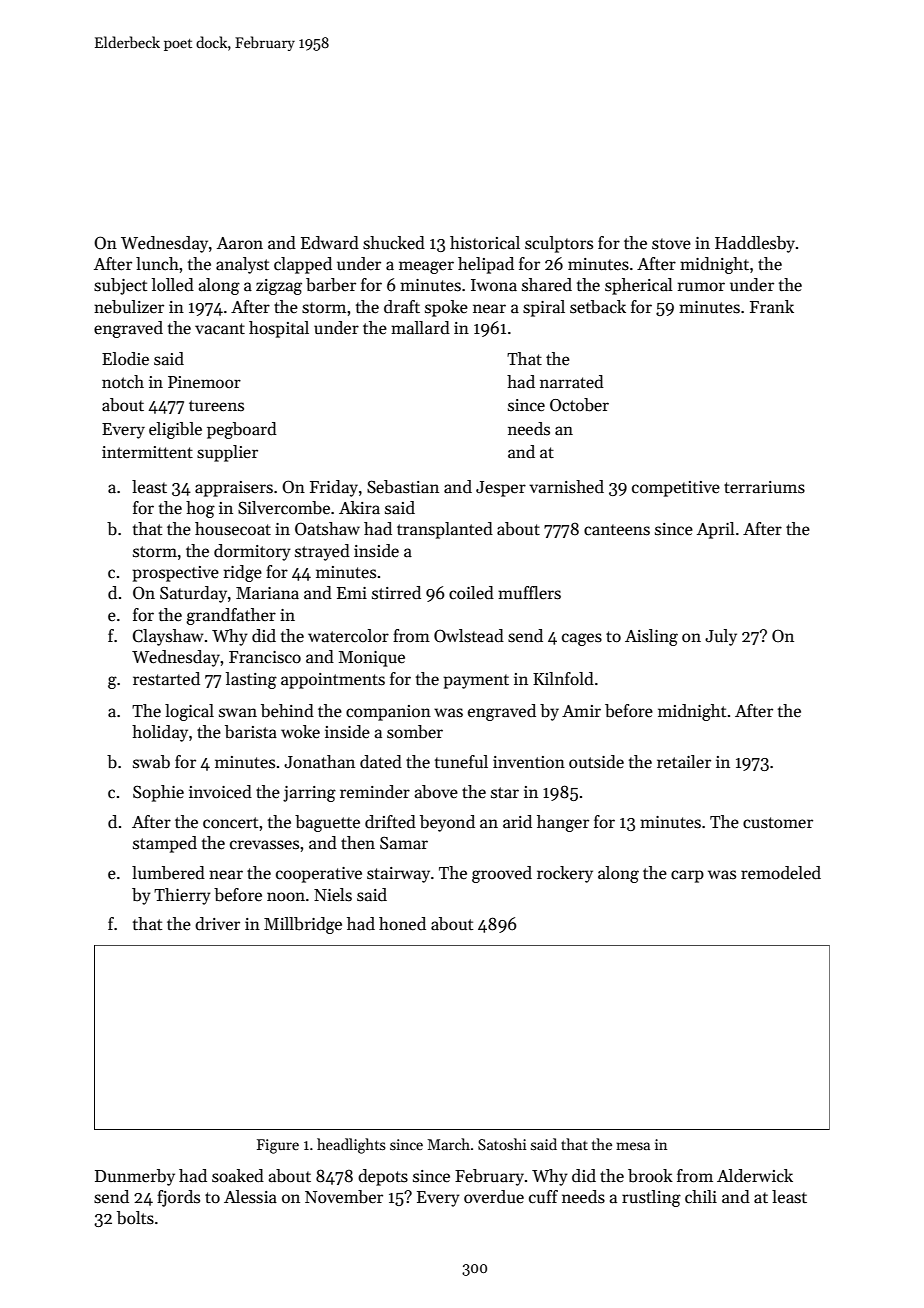 The height and width of the page is (1308, 924). I want to click on mesa, so click(633, 1146).
